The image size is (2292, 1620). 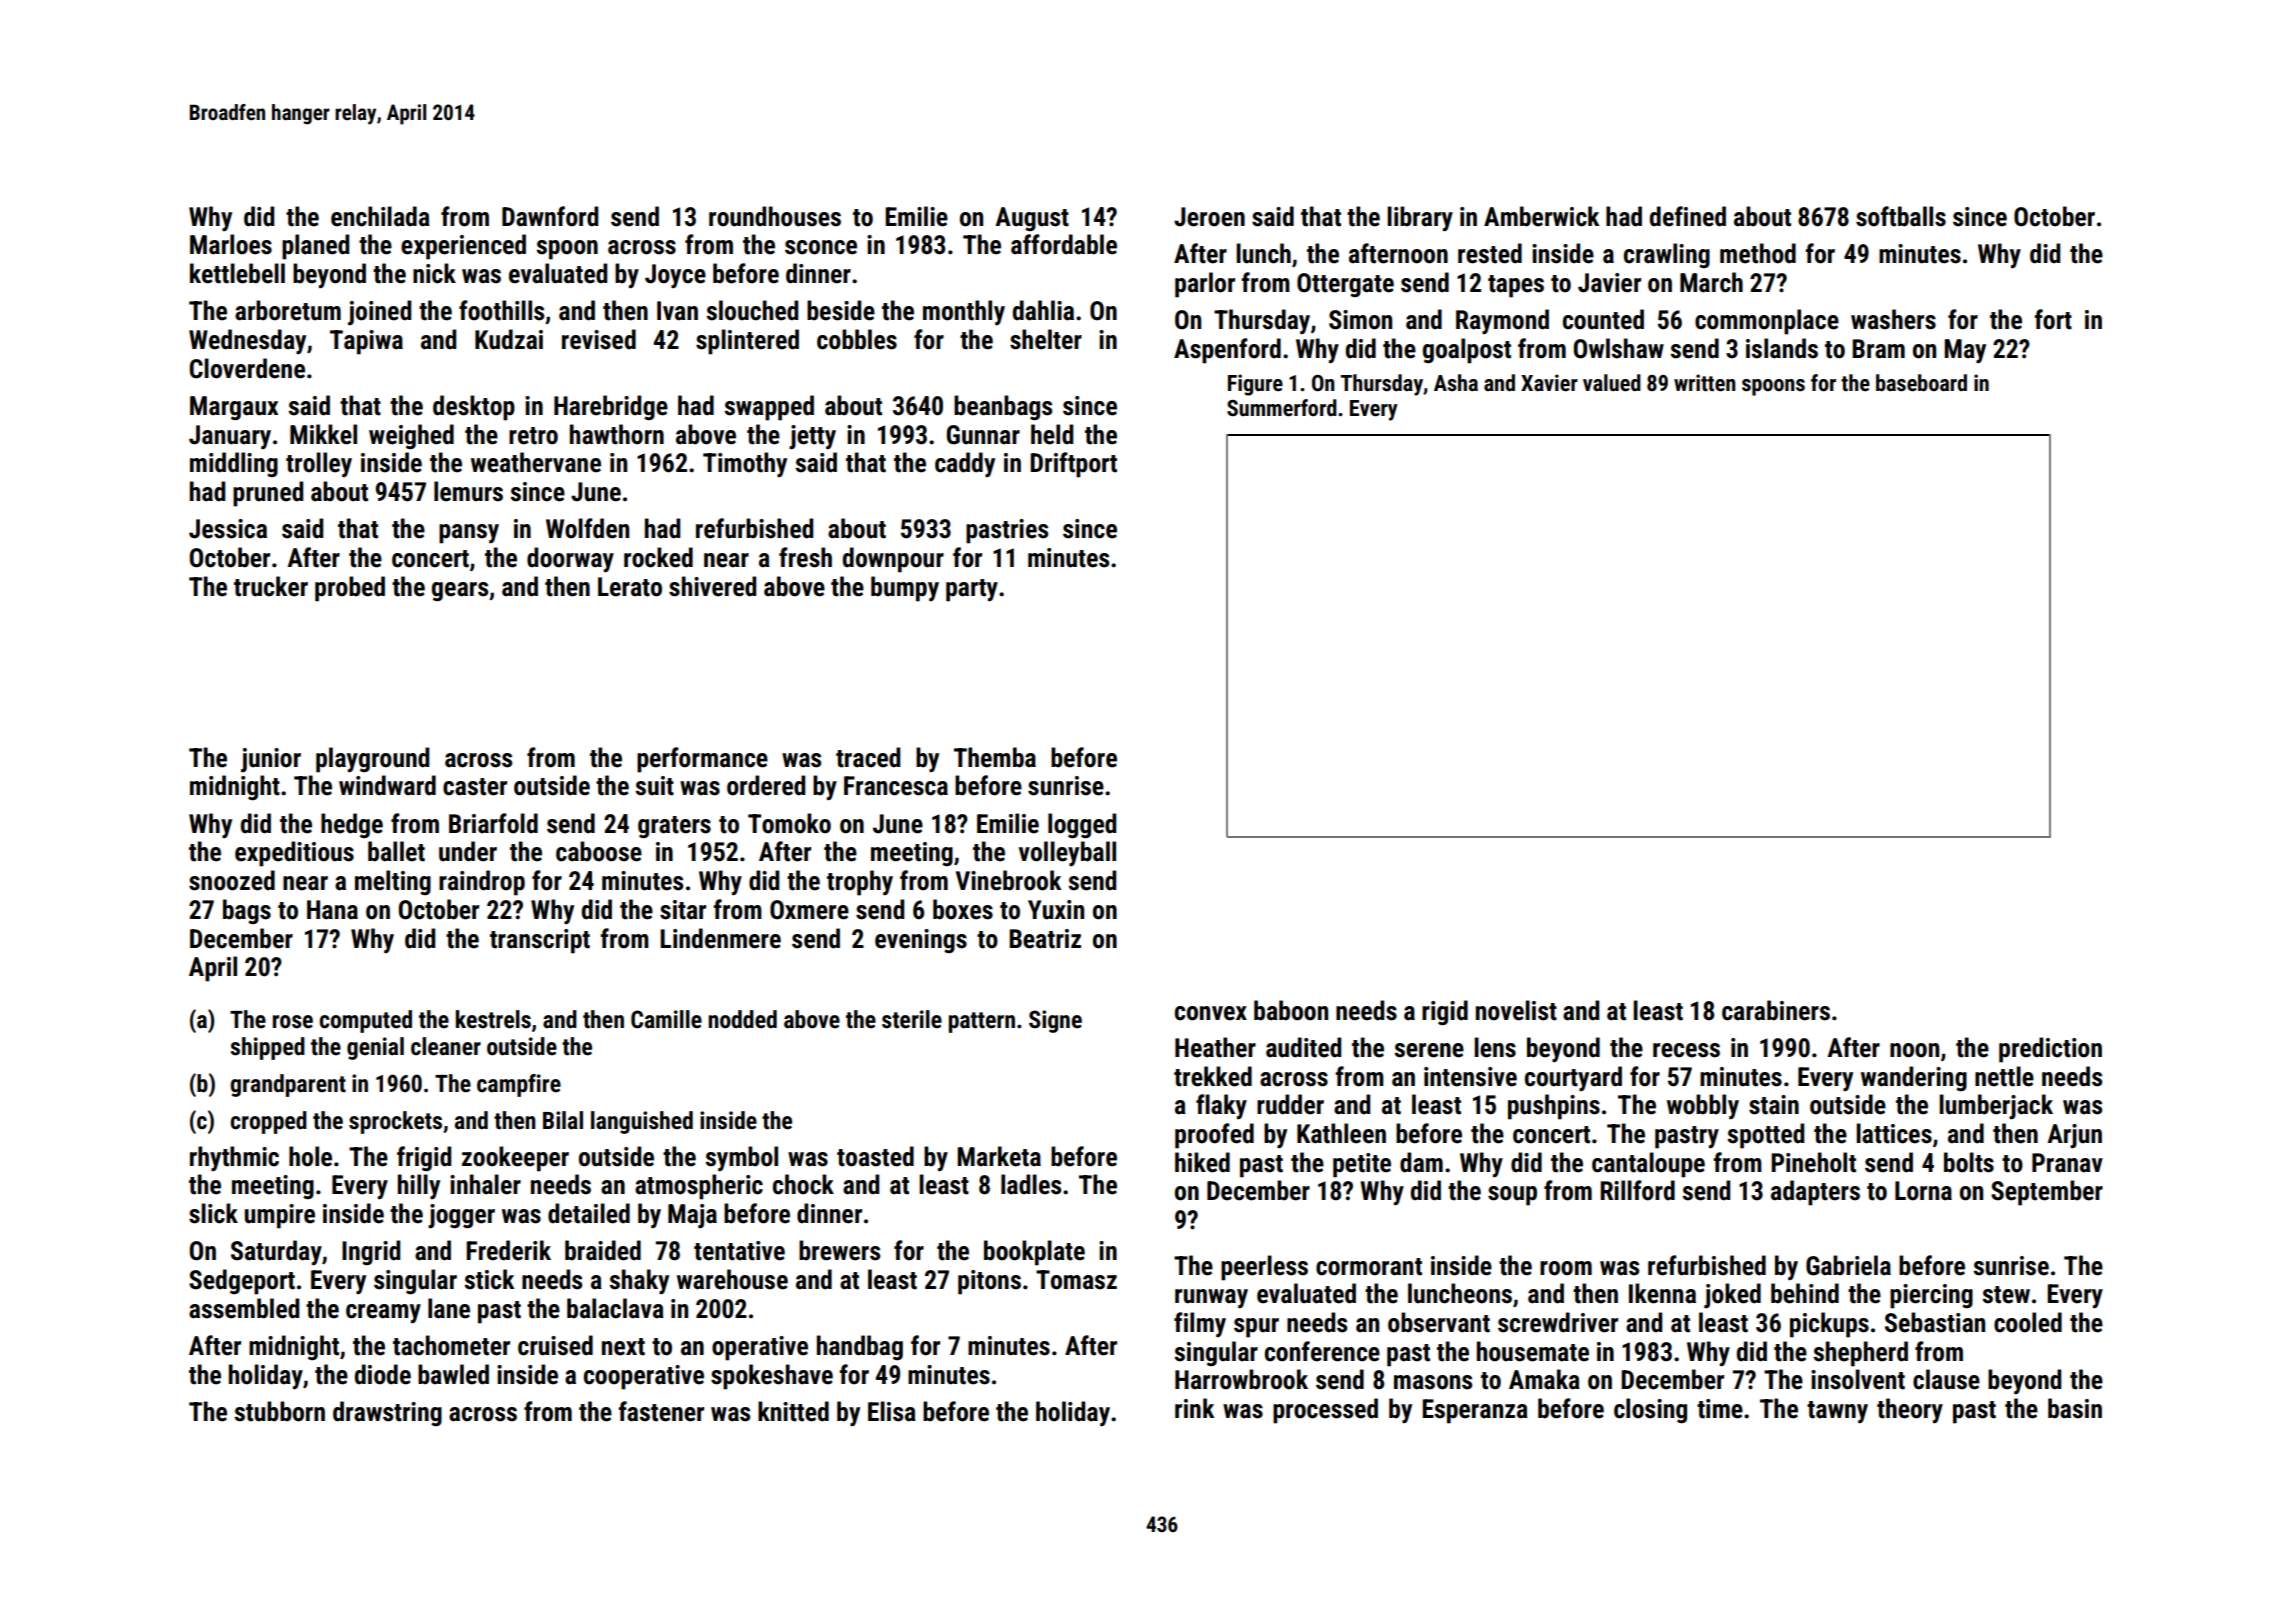 What do you see at coordinates (271, 586) in the document?
I see `trucker` at bounding box center [271, 586].
